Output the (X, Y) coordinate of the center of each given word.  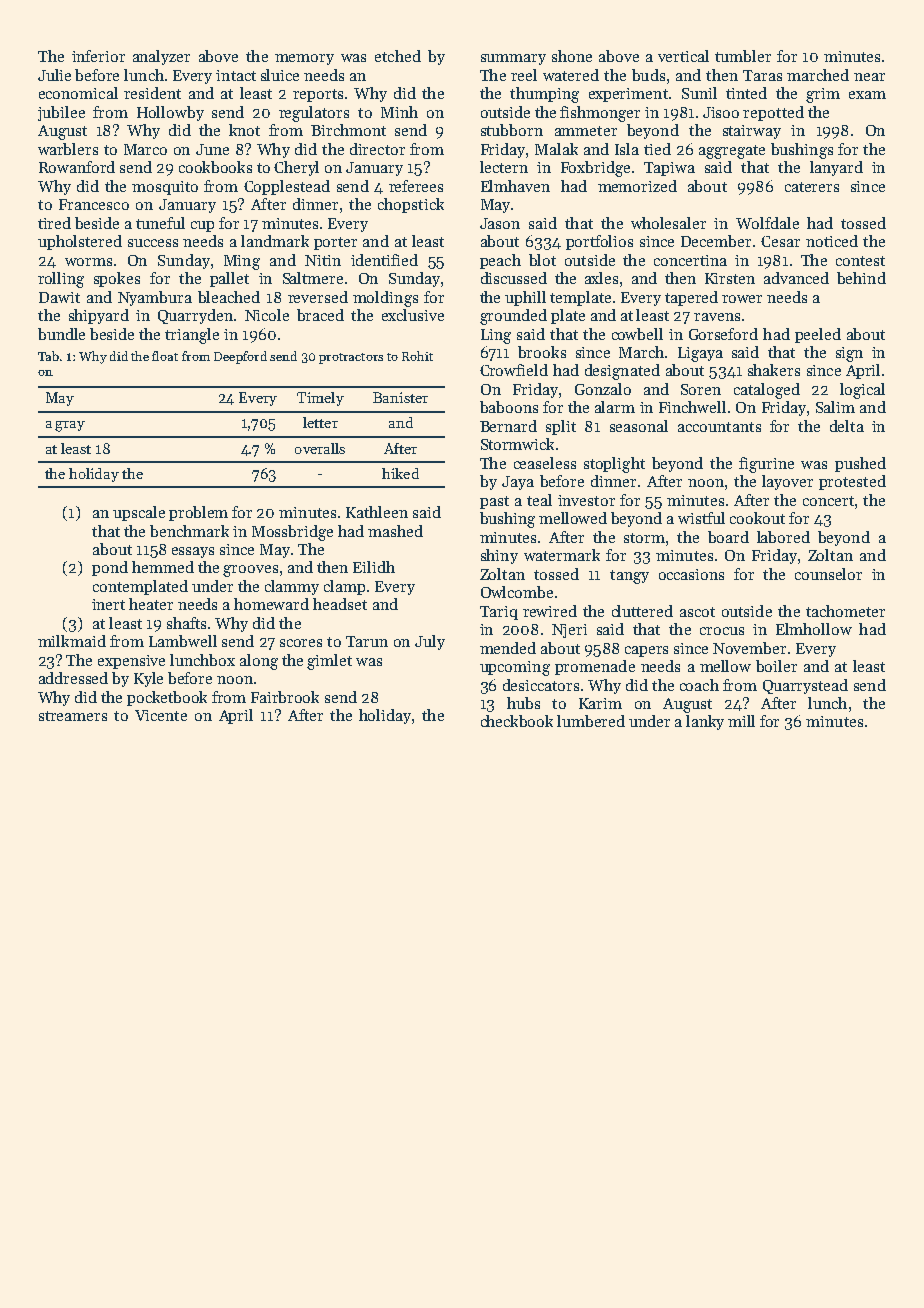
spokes (117, 279)
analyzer (161, 57)
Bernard (508, 426)
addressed (73, 678)
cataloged (767, 391)
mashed (395, 531)
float (165, 356)
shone (572, 56)
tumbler (743, 56)
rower (742, 299)
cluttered (642, 611)
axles (601, 278)
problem (198, 513)
